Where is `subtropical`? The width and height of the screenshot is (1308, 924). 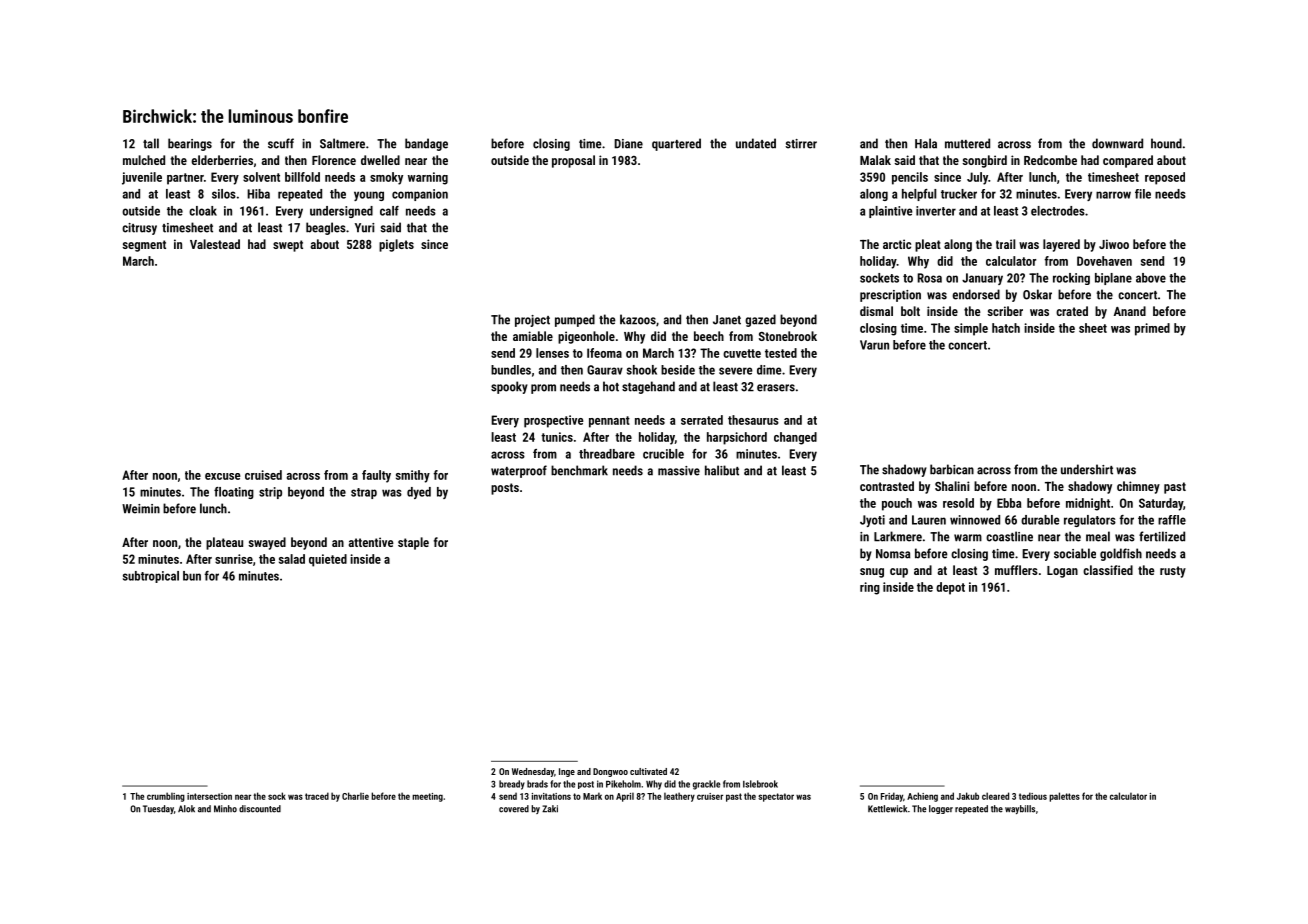
subtropical is located at coordinates (151, 577).
